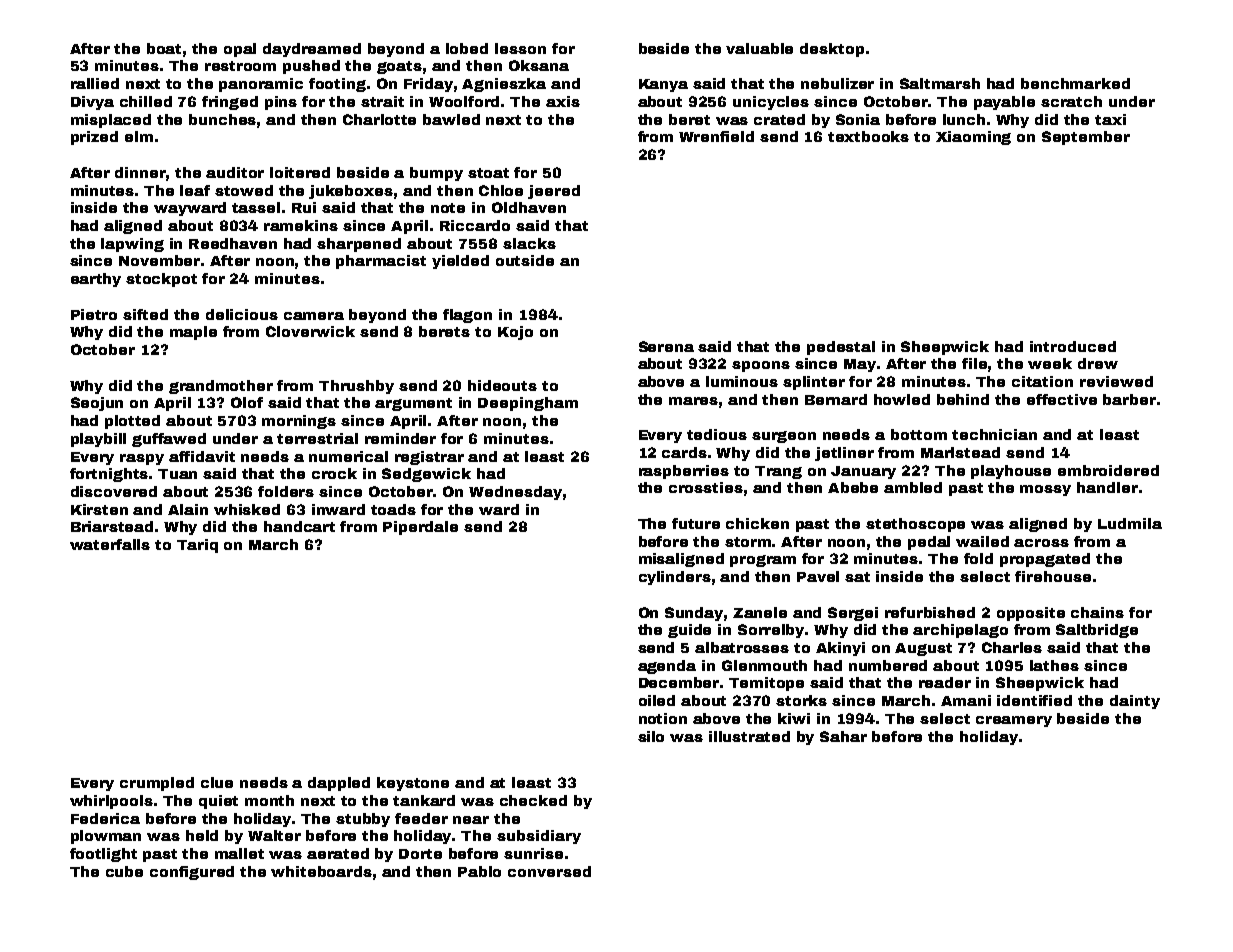 The image size is (1233, 952). I want to click on textbooks, so click(868, 136).
